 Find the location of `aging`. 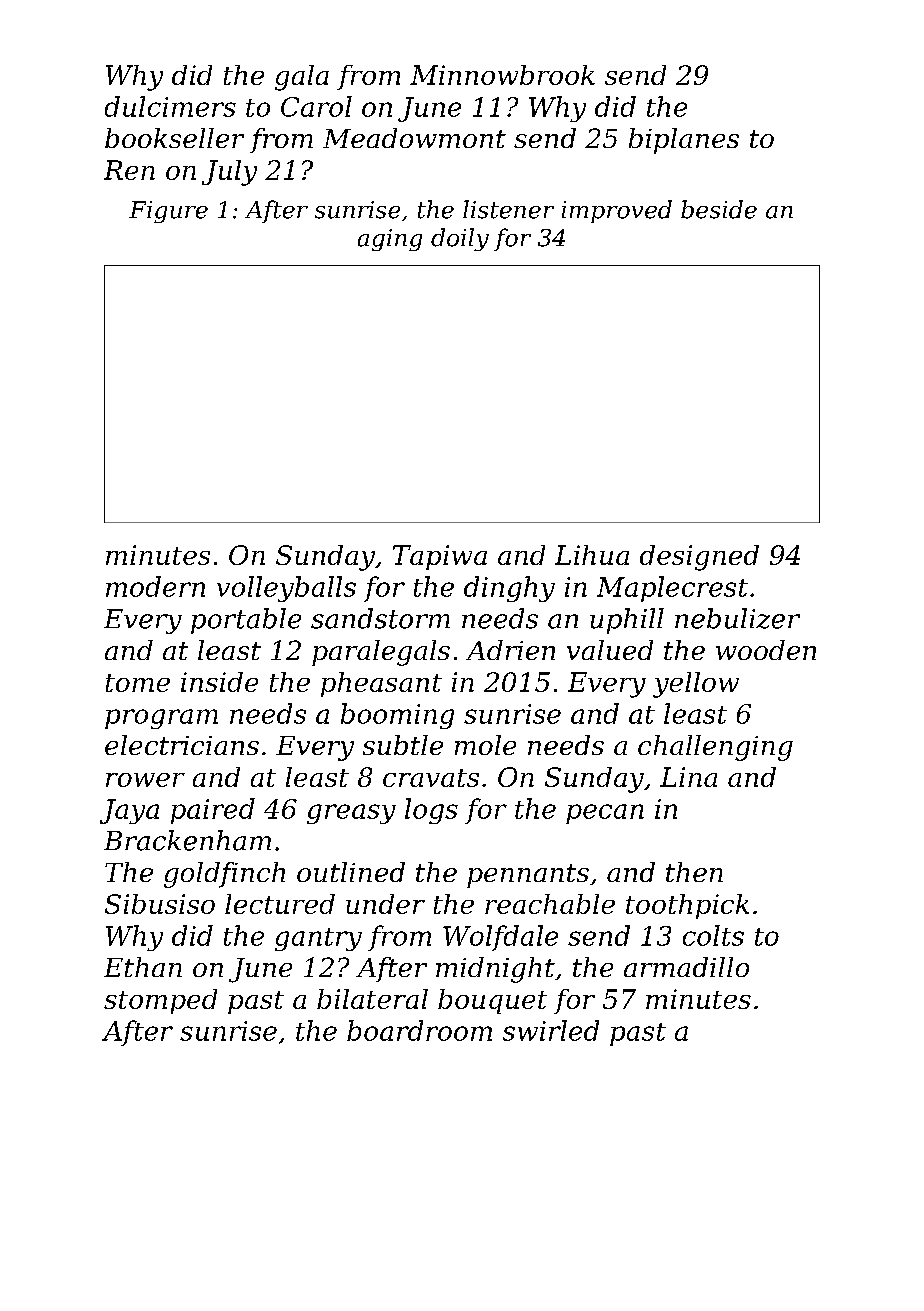

aging is located at coordinates (390, 240).
